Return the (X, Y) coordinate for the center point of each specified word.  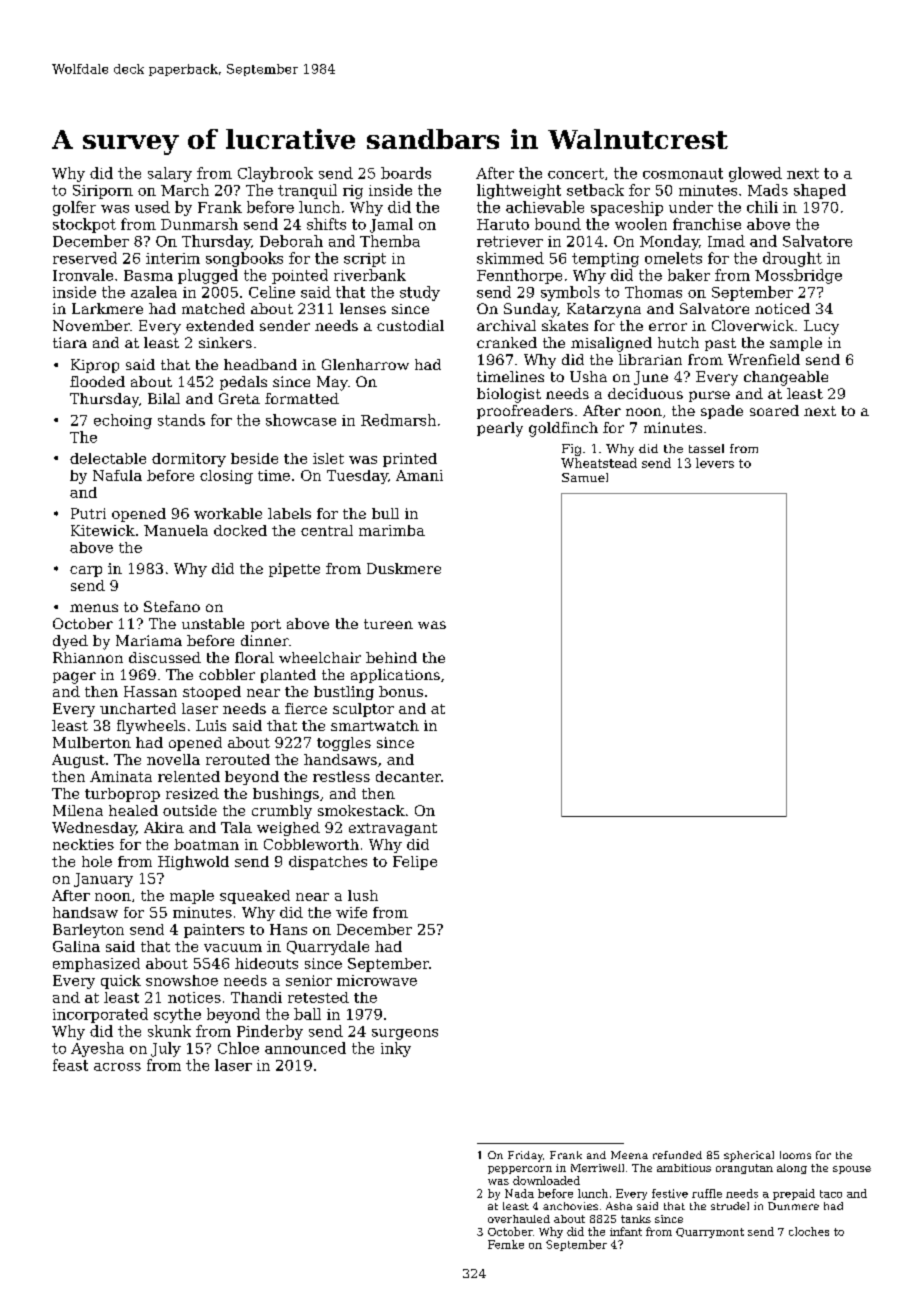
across (117, 1067)
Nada (519, 1193)
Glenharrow (365, 364)
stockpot (84, 225)
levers (715, 463)
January (103, 880)
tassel (706, 448)
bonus (401, 691)
